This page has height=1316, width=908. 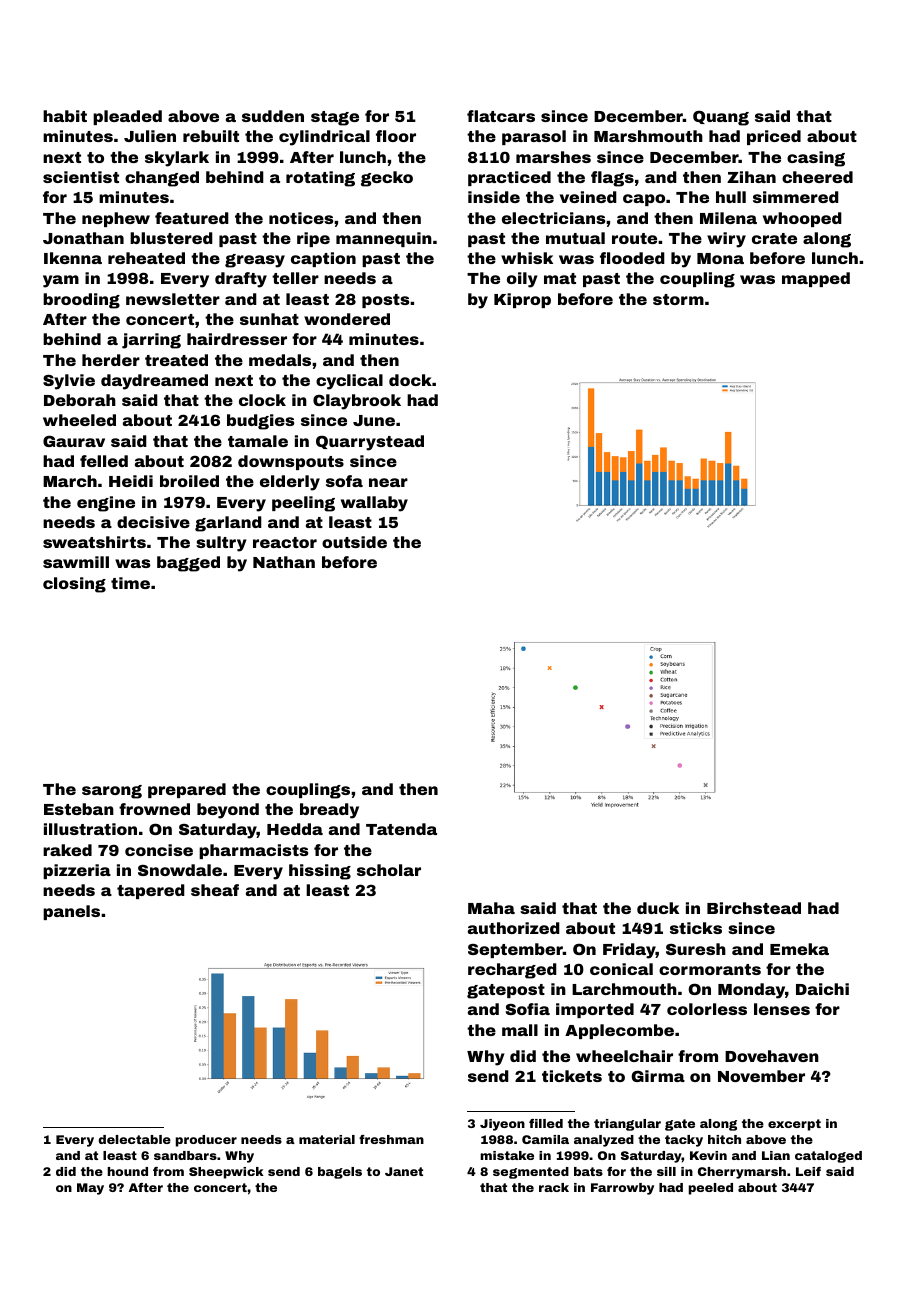 What do you see at coordinates (520, 1030) in the page?
I see `mall` at bounding box center [520, 1030].
